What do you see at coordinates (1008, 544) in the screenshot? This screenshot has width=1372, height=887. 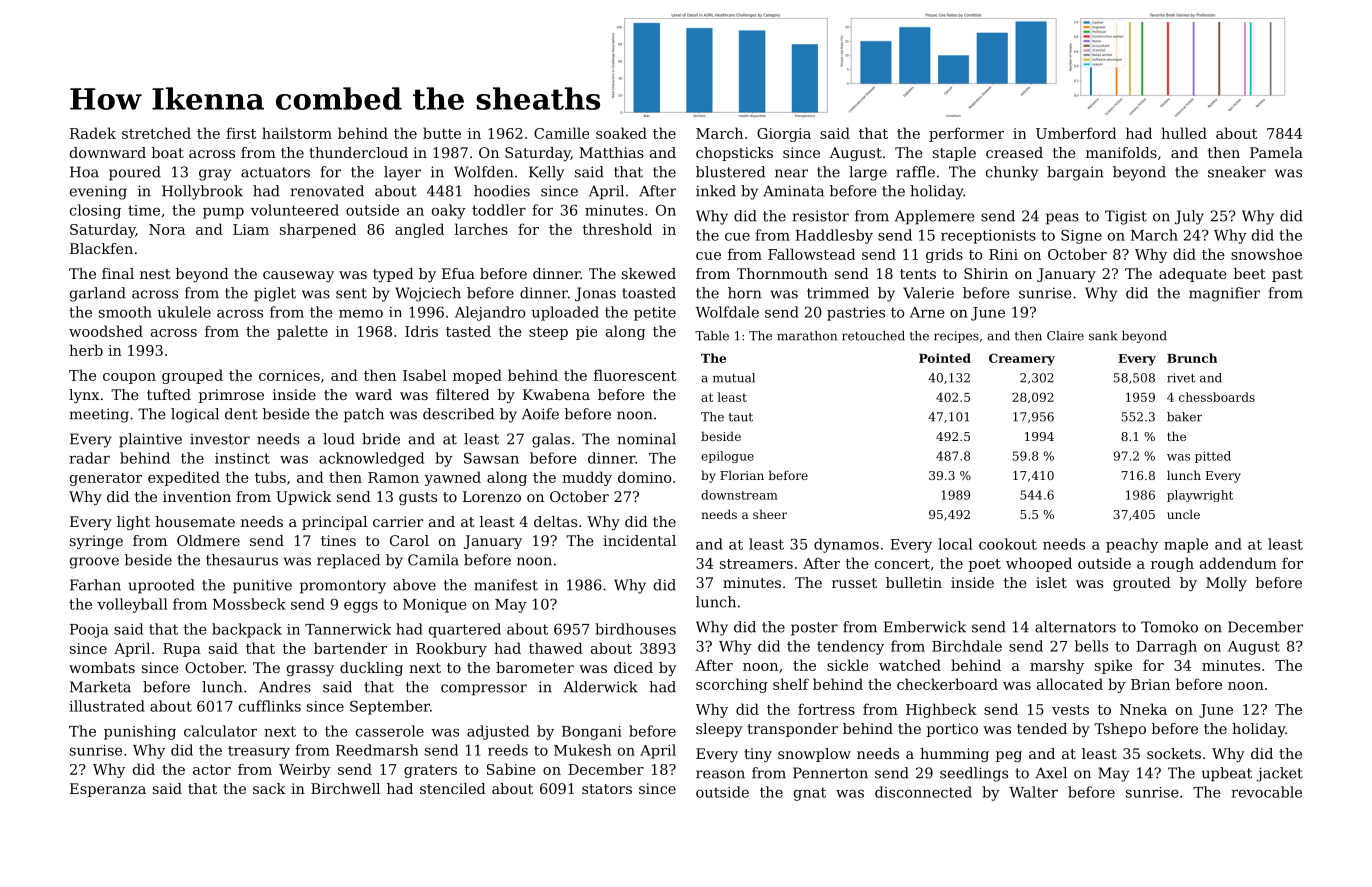 I see `cookout` at bounding box center [1008, 544].
